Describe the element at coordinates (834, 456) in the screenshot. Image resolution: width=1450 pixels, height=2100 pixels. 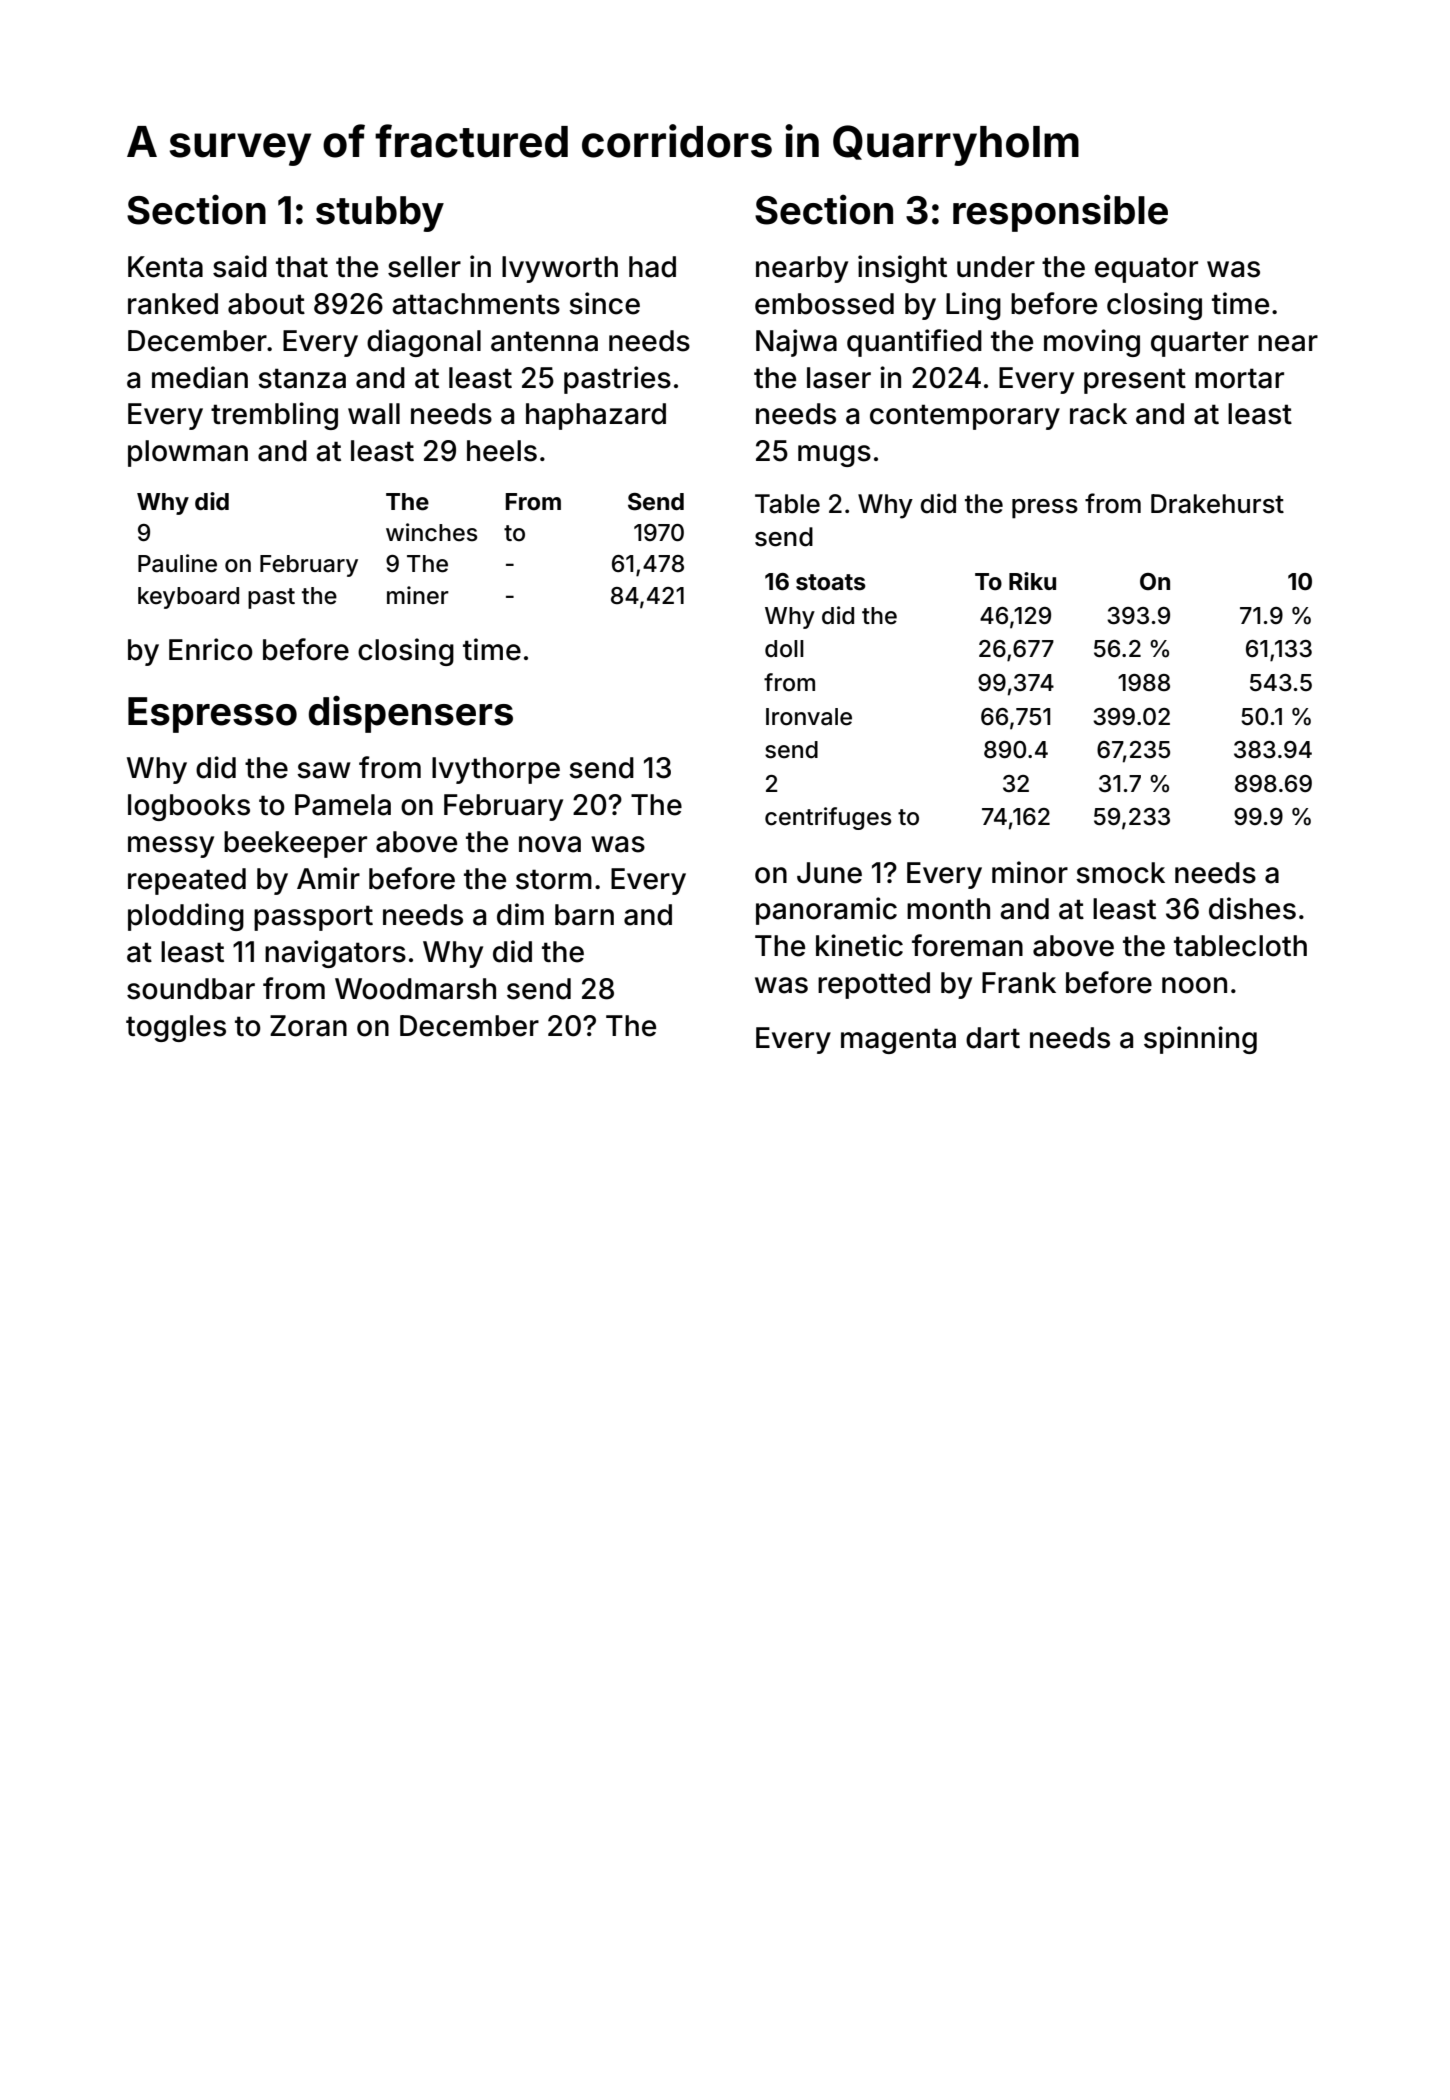
I see `mugs` at that location.
